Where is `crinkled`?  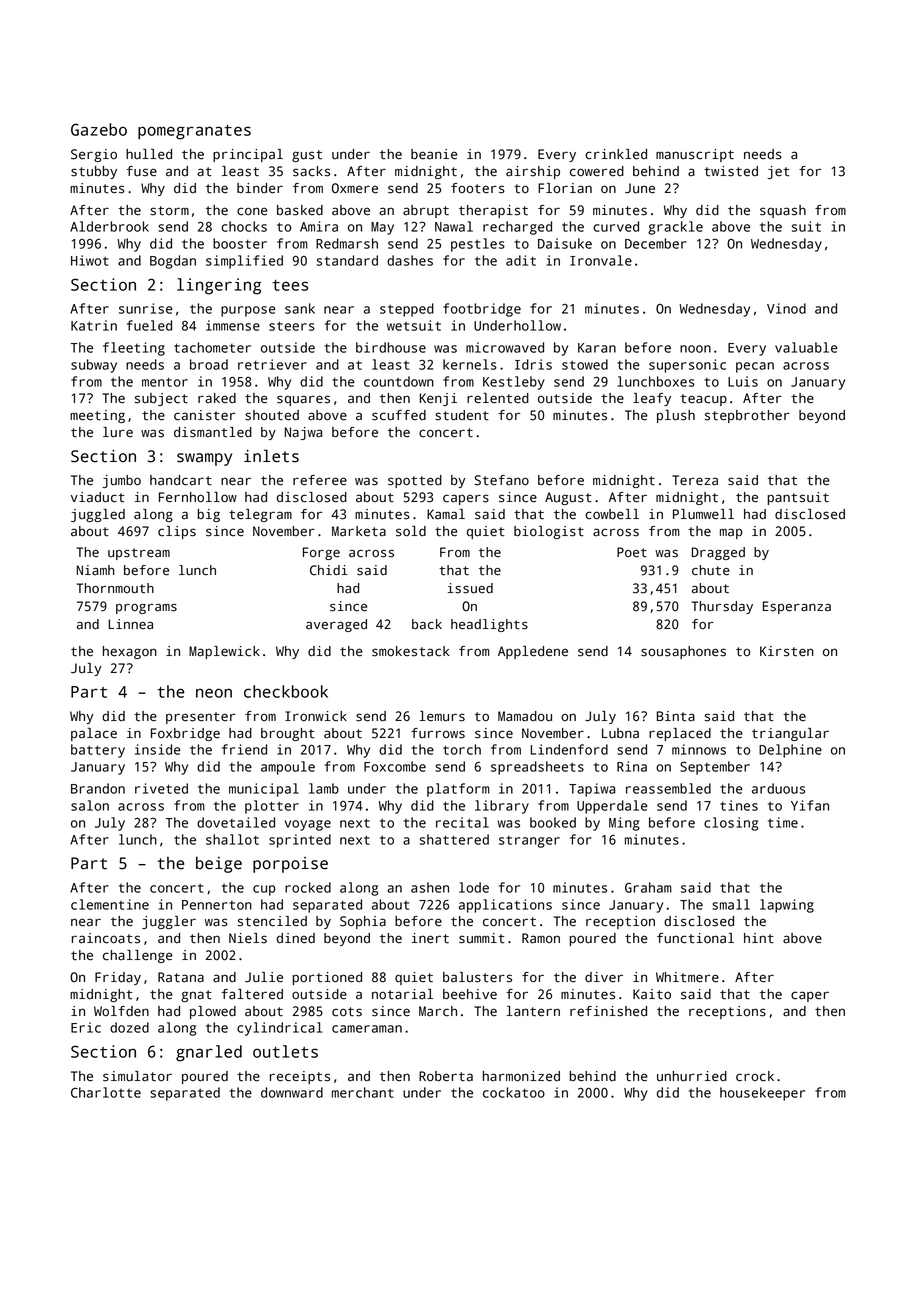 crinkled is located at coordinates (616, 154).
